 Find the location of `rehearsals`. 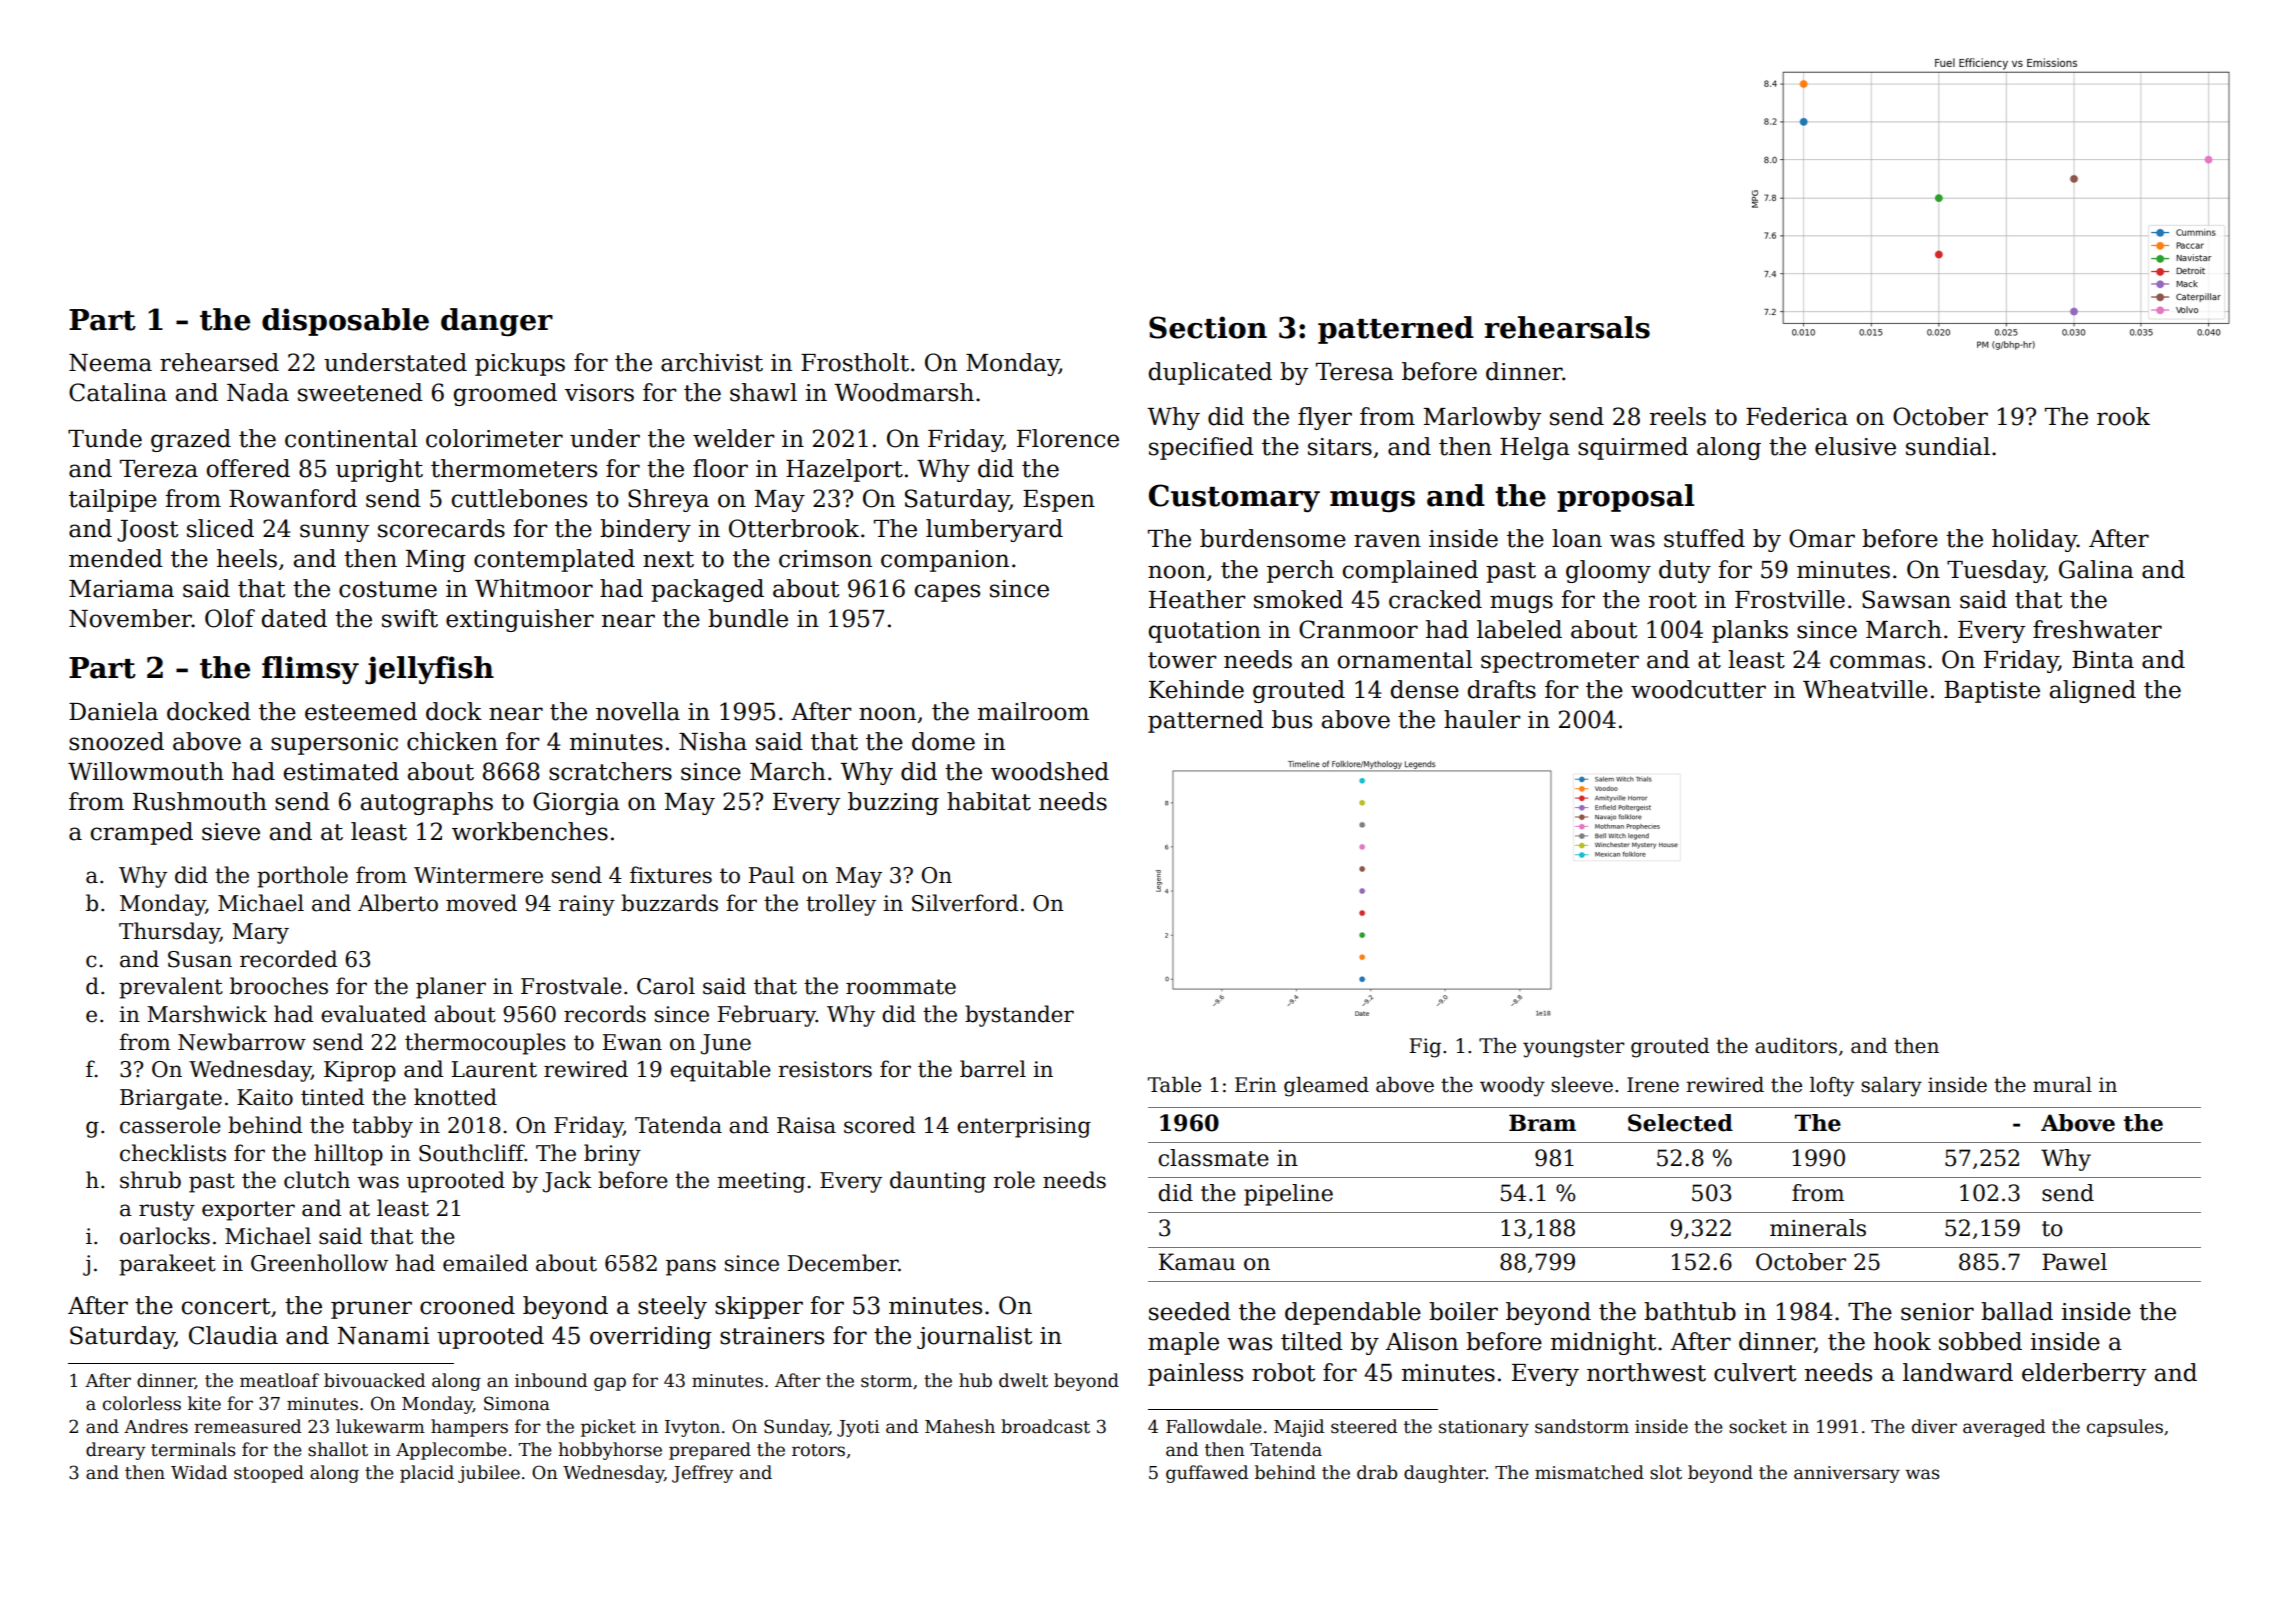

rehearsals is located at coordinates (1567, 327).
